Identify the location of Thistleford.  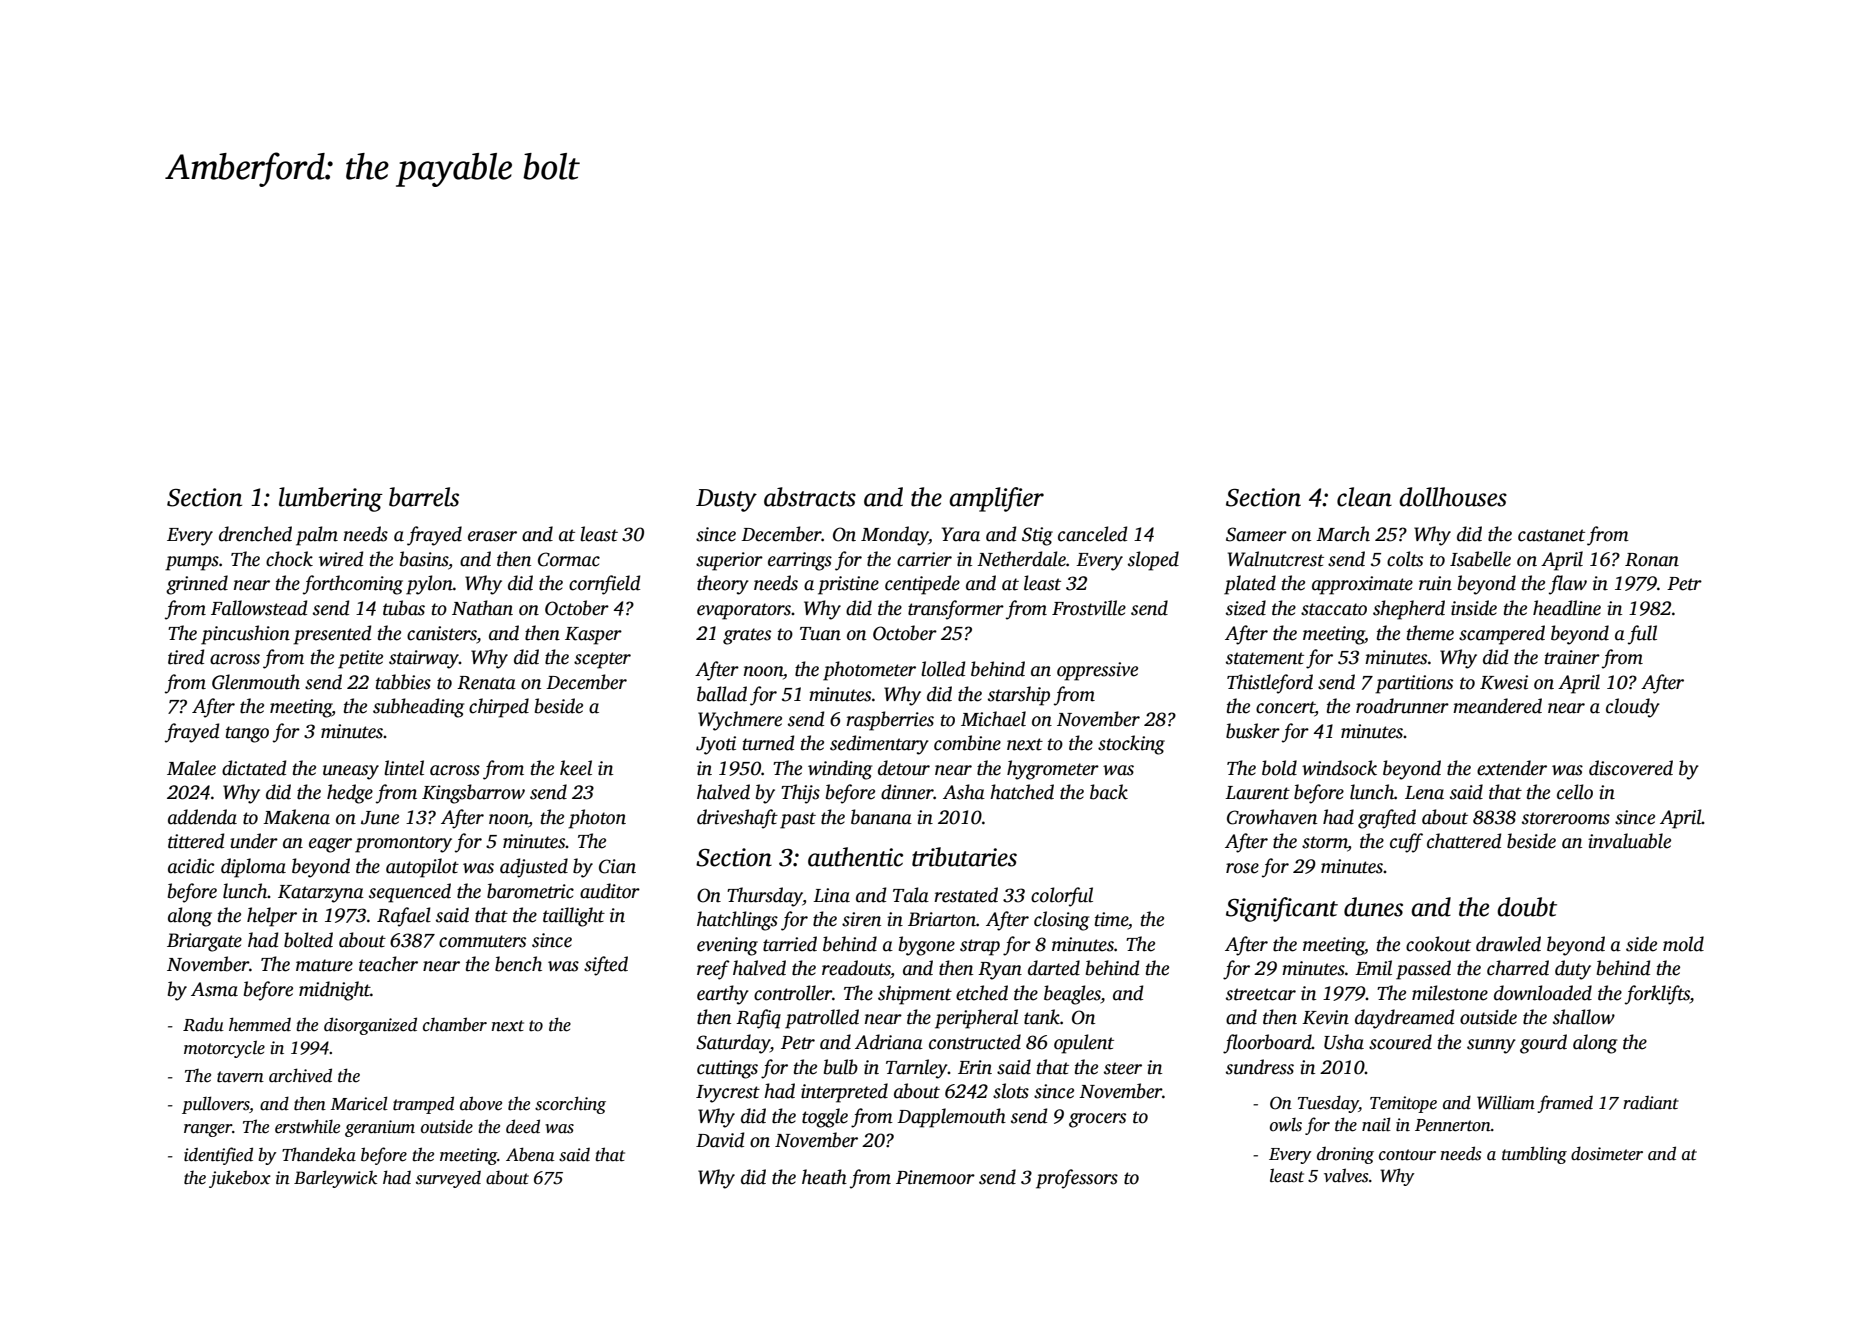
(1270, 684).
